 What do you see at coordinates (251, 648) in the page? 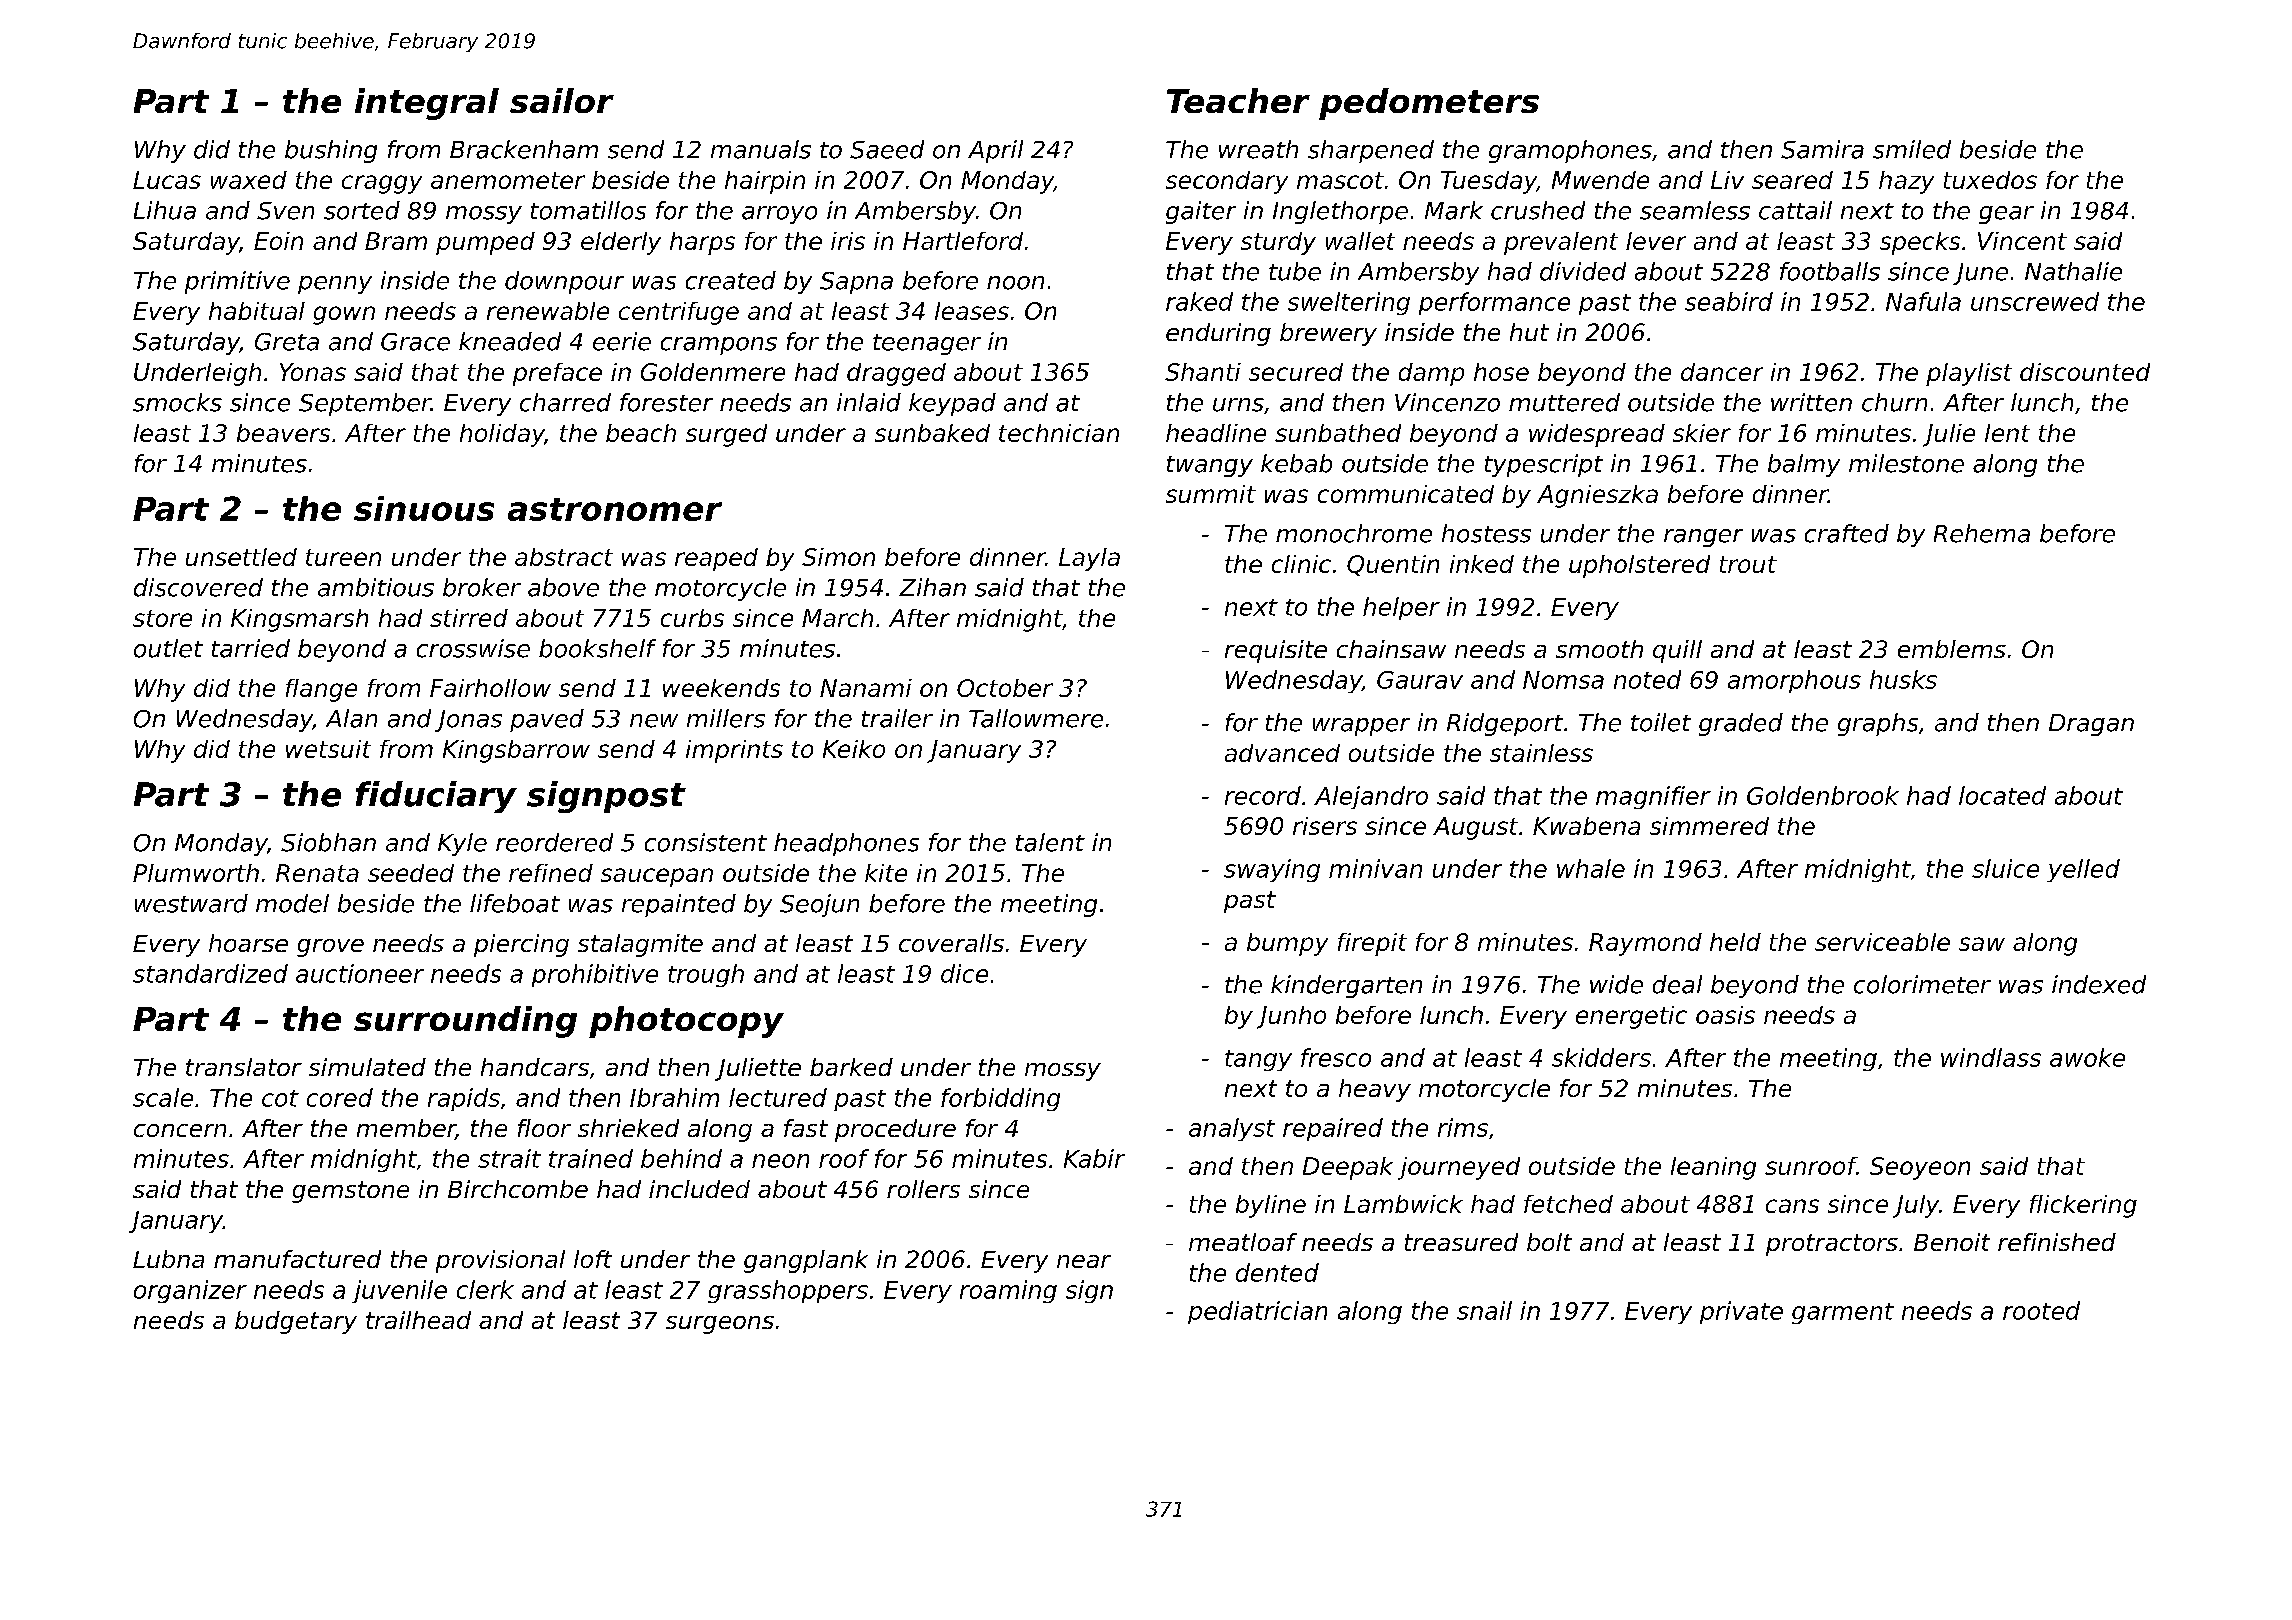
I see `tarried` at bounding box center [251, 648].
